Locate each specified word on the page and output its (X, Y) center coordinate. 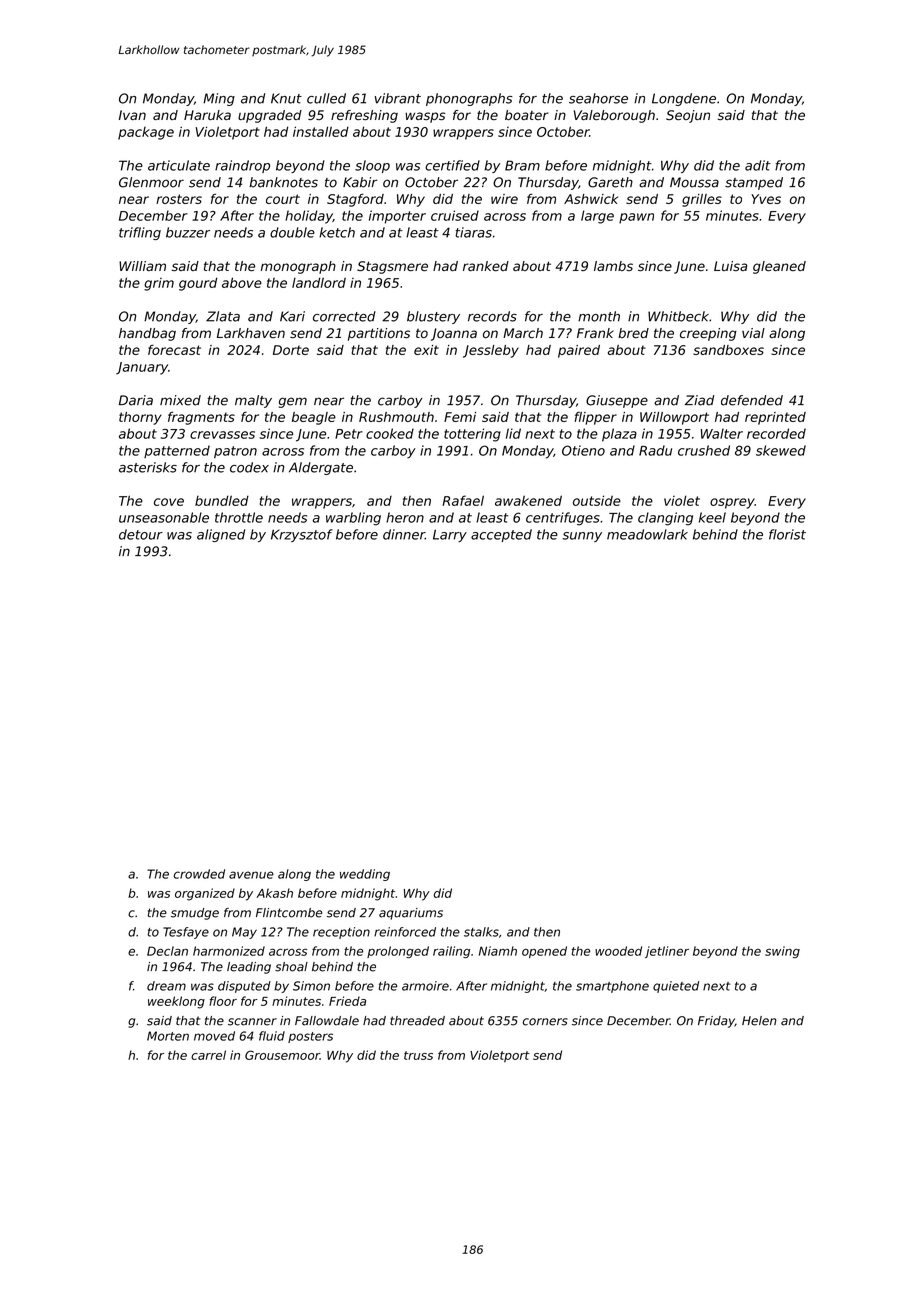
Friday (716, 1022)
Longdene (684, 99)
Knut (286, 98)
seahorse (598, 98)
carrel (208, 1055)
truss (418, 1055)
